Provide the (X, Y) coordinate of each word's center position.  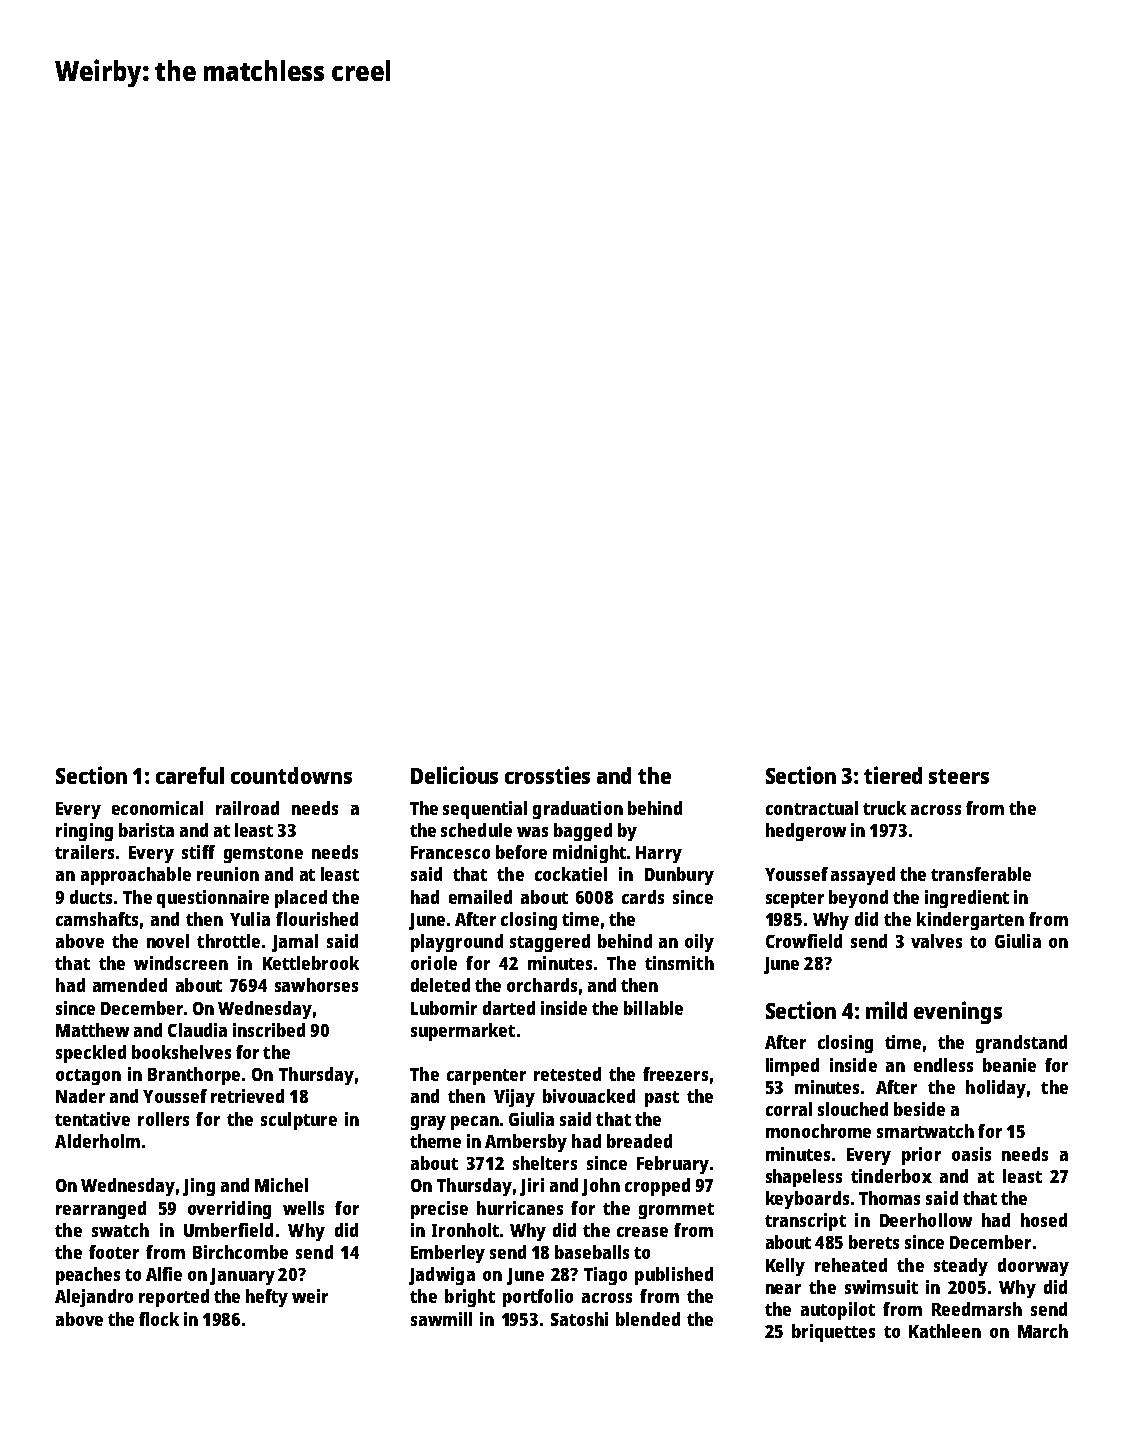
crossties (547, 775)
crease (642, 1232)
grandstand (1021, 1044)
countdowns (291, 775)
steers (959, 776)
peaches (88, 1276)
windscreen (181, 963)
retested (567, 1074)
